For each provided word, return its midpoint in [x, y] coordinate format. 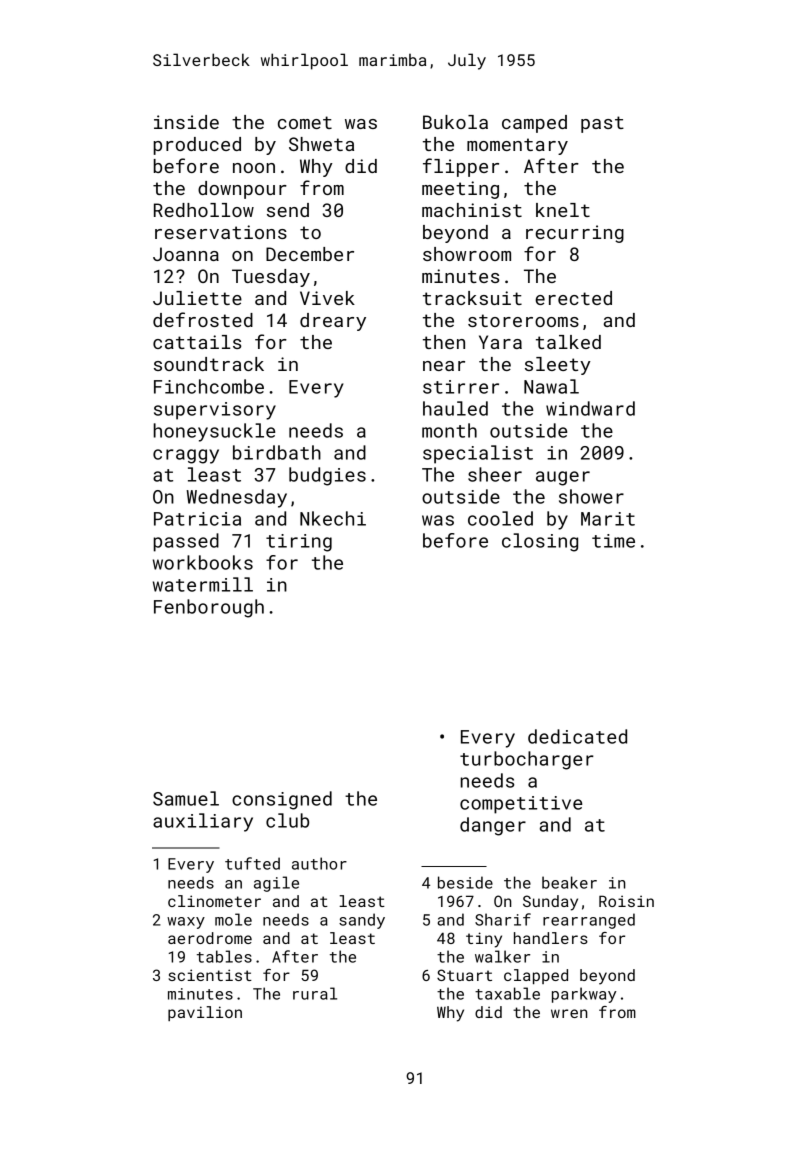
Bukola [455, 122]
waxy [186, 923]
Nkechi [333, 518]
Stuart [464, 975]
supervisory [215, 411]
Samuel [186, 798]
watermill [203, 584]
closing [540, 542]
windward [590, 408]
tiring [299, 543]
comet [305, 122]
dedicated [577, 736]
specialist [478, 454]
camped [534, 124]
